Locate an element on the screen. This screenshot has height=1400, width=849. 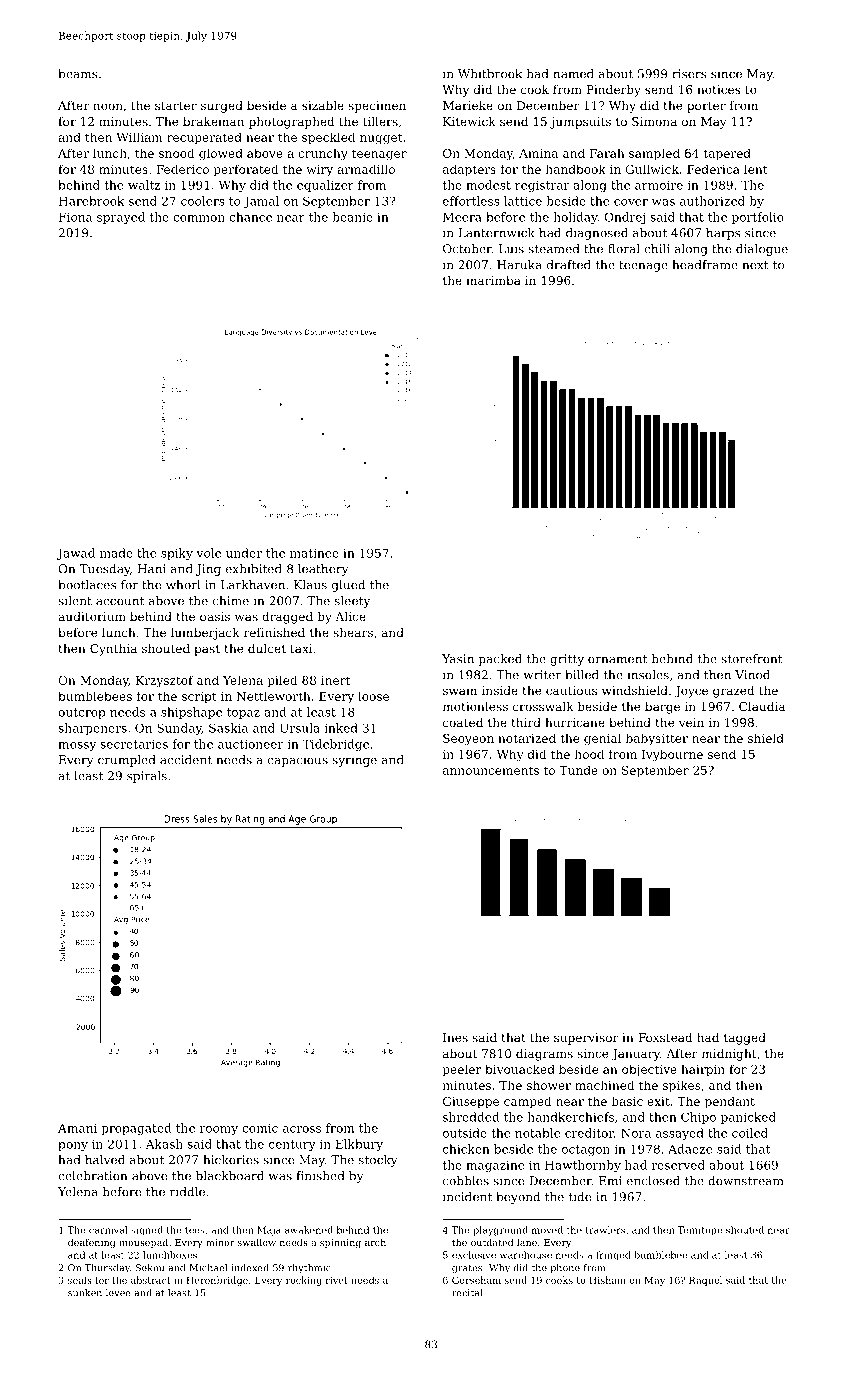
ornament is located at coordinates (617, 659).
